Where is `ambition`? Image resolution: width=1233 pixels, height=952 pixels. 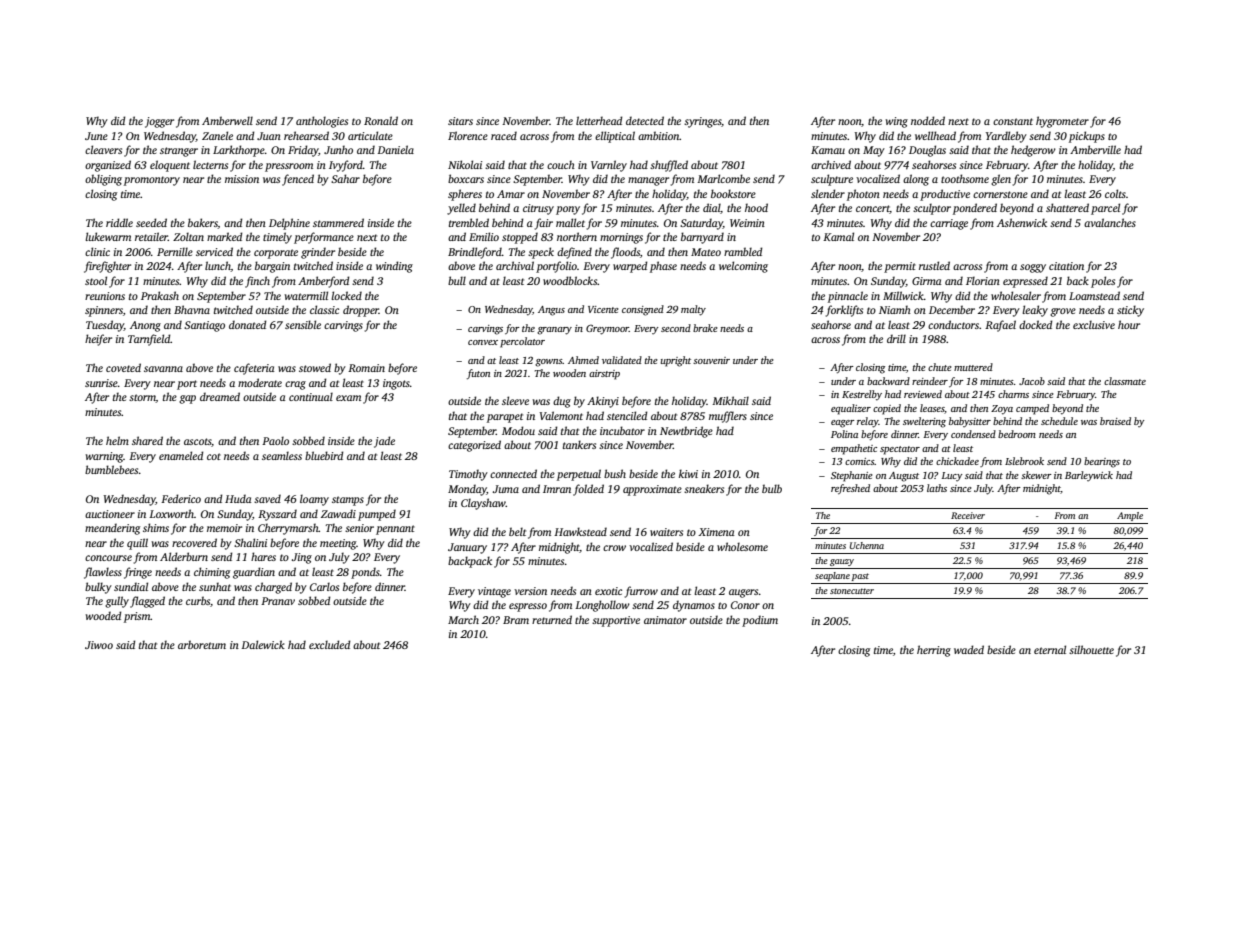 ambition is located at coordinates (659, 135).
